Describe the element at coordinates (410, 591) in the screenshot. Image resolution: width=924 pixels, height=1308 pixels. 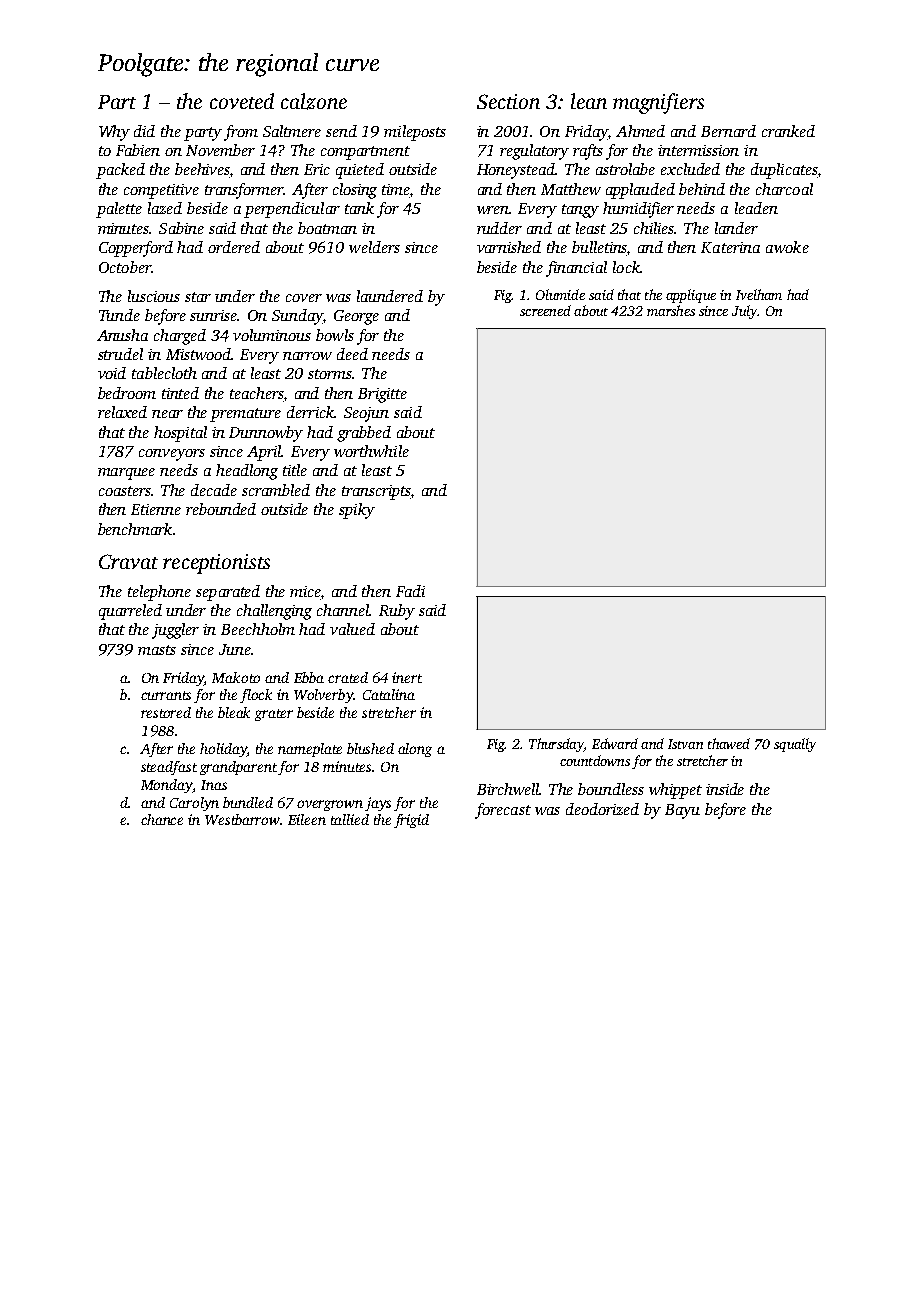
I see `Fadi` at that location.
